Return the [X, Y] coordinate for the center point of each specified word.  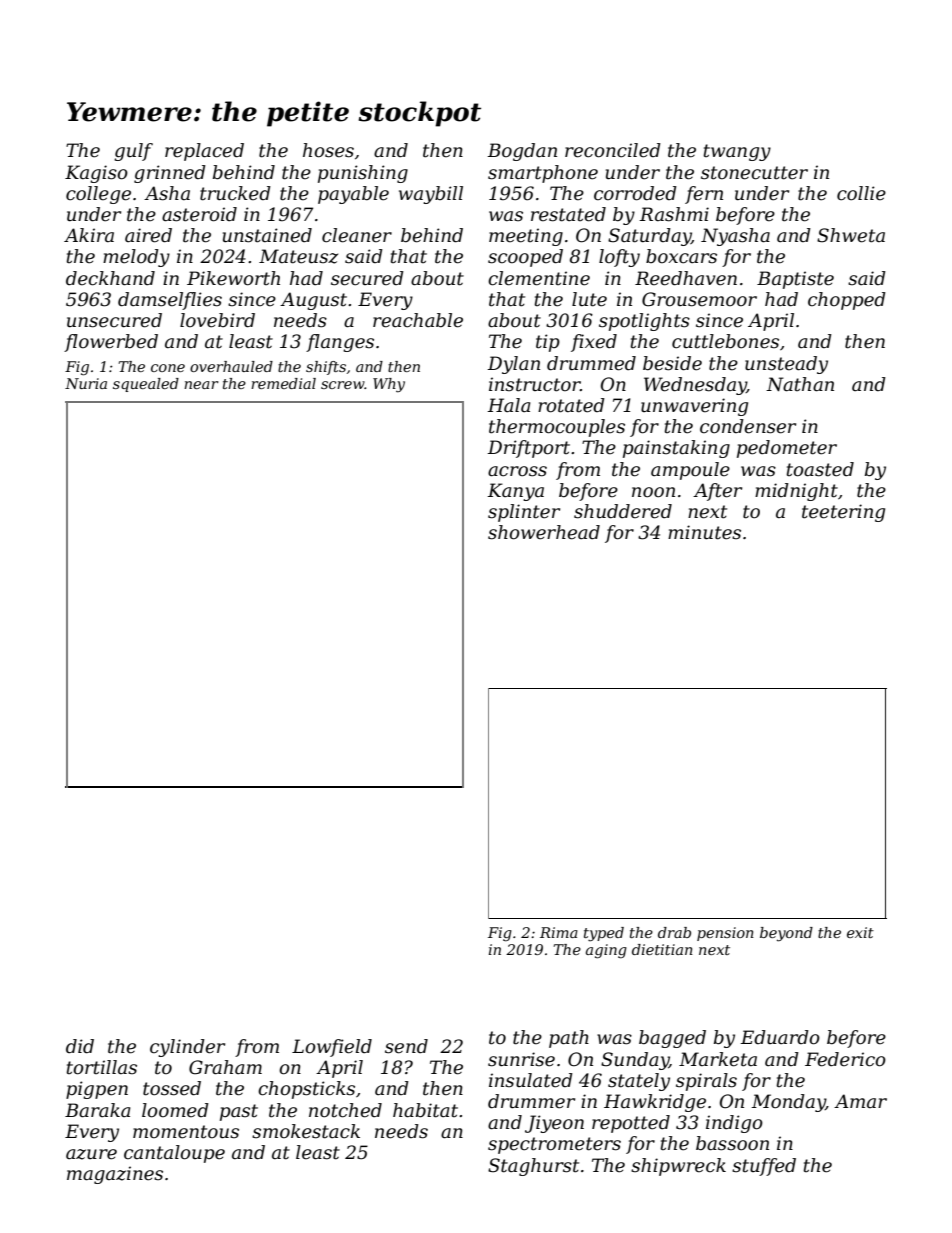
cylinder [187, 1048]
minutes [704, 532]
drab [674, 932]
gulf [133, 152]
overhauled [231, 366]
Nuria [86, 383]
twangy [737, 152]
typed [604, 934]
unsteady [786, 365]
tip [548, 343]
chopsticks [306, 1090]
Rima [559, 932]
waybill [431, 195]
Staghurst [533, 1167]
